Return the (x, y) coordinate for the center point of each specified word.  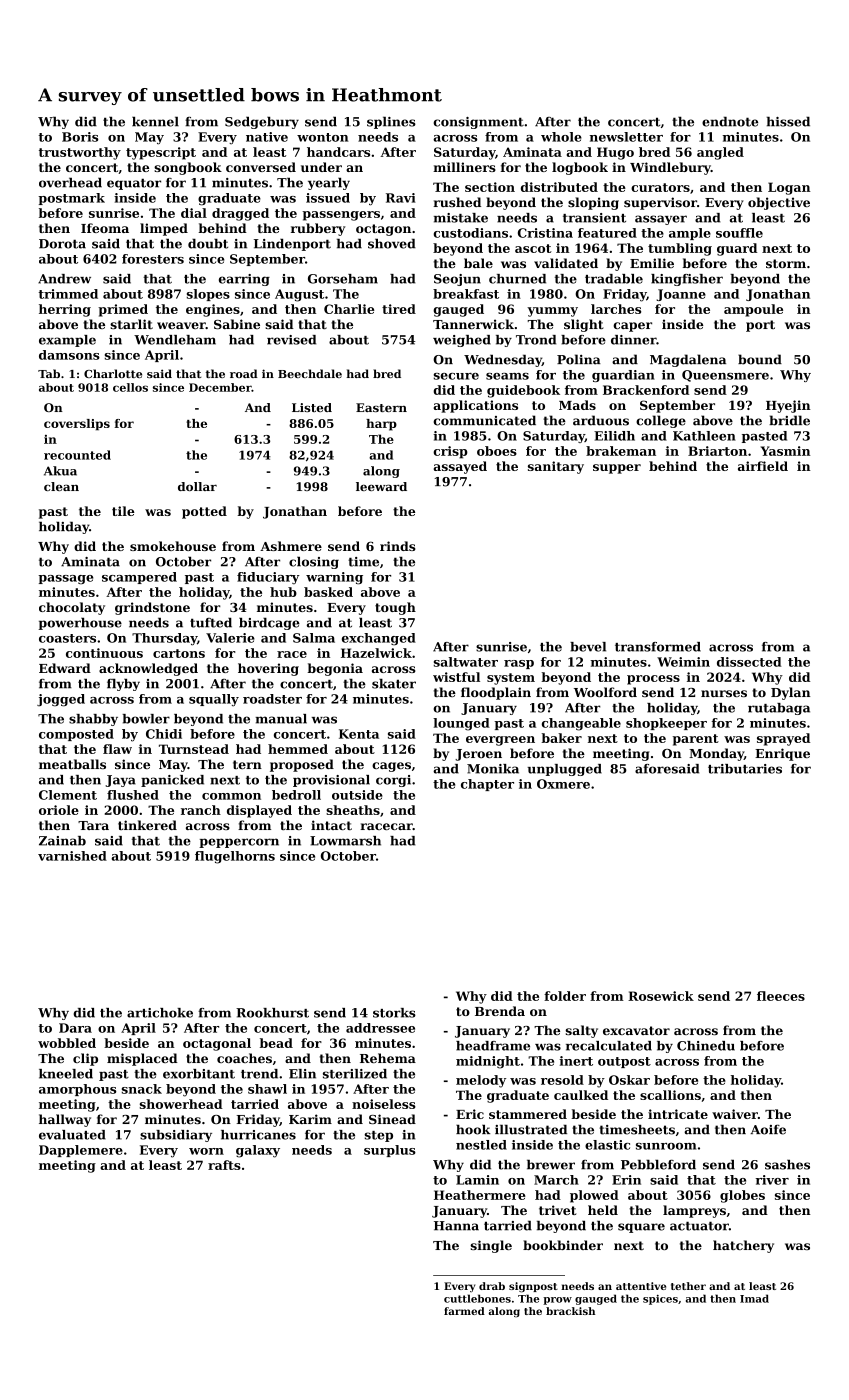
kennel (155, 122)
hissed (788, 122)
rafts (224, 1165)
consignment (478, 123)
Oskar (629, 1080)
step (379, 1136)
